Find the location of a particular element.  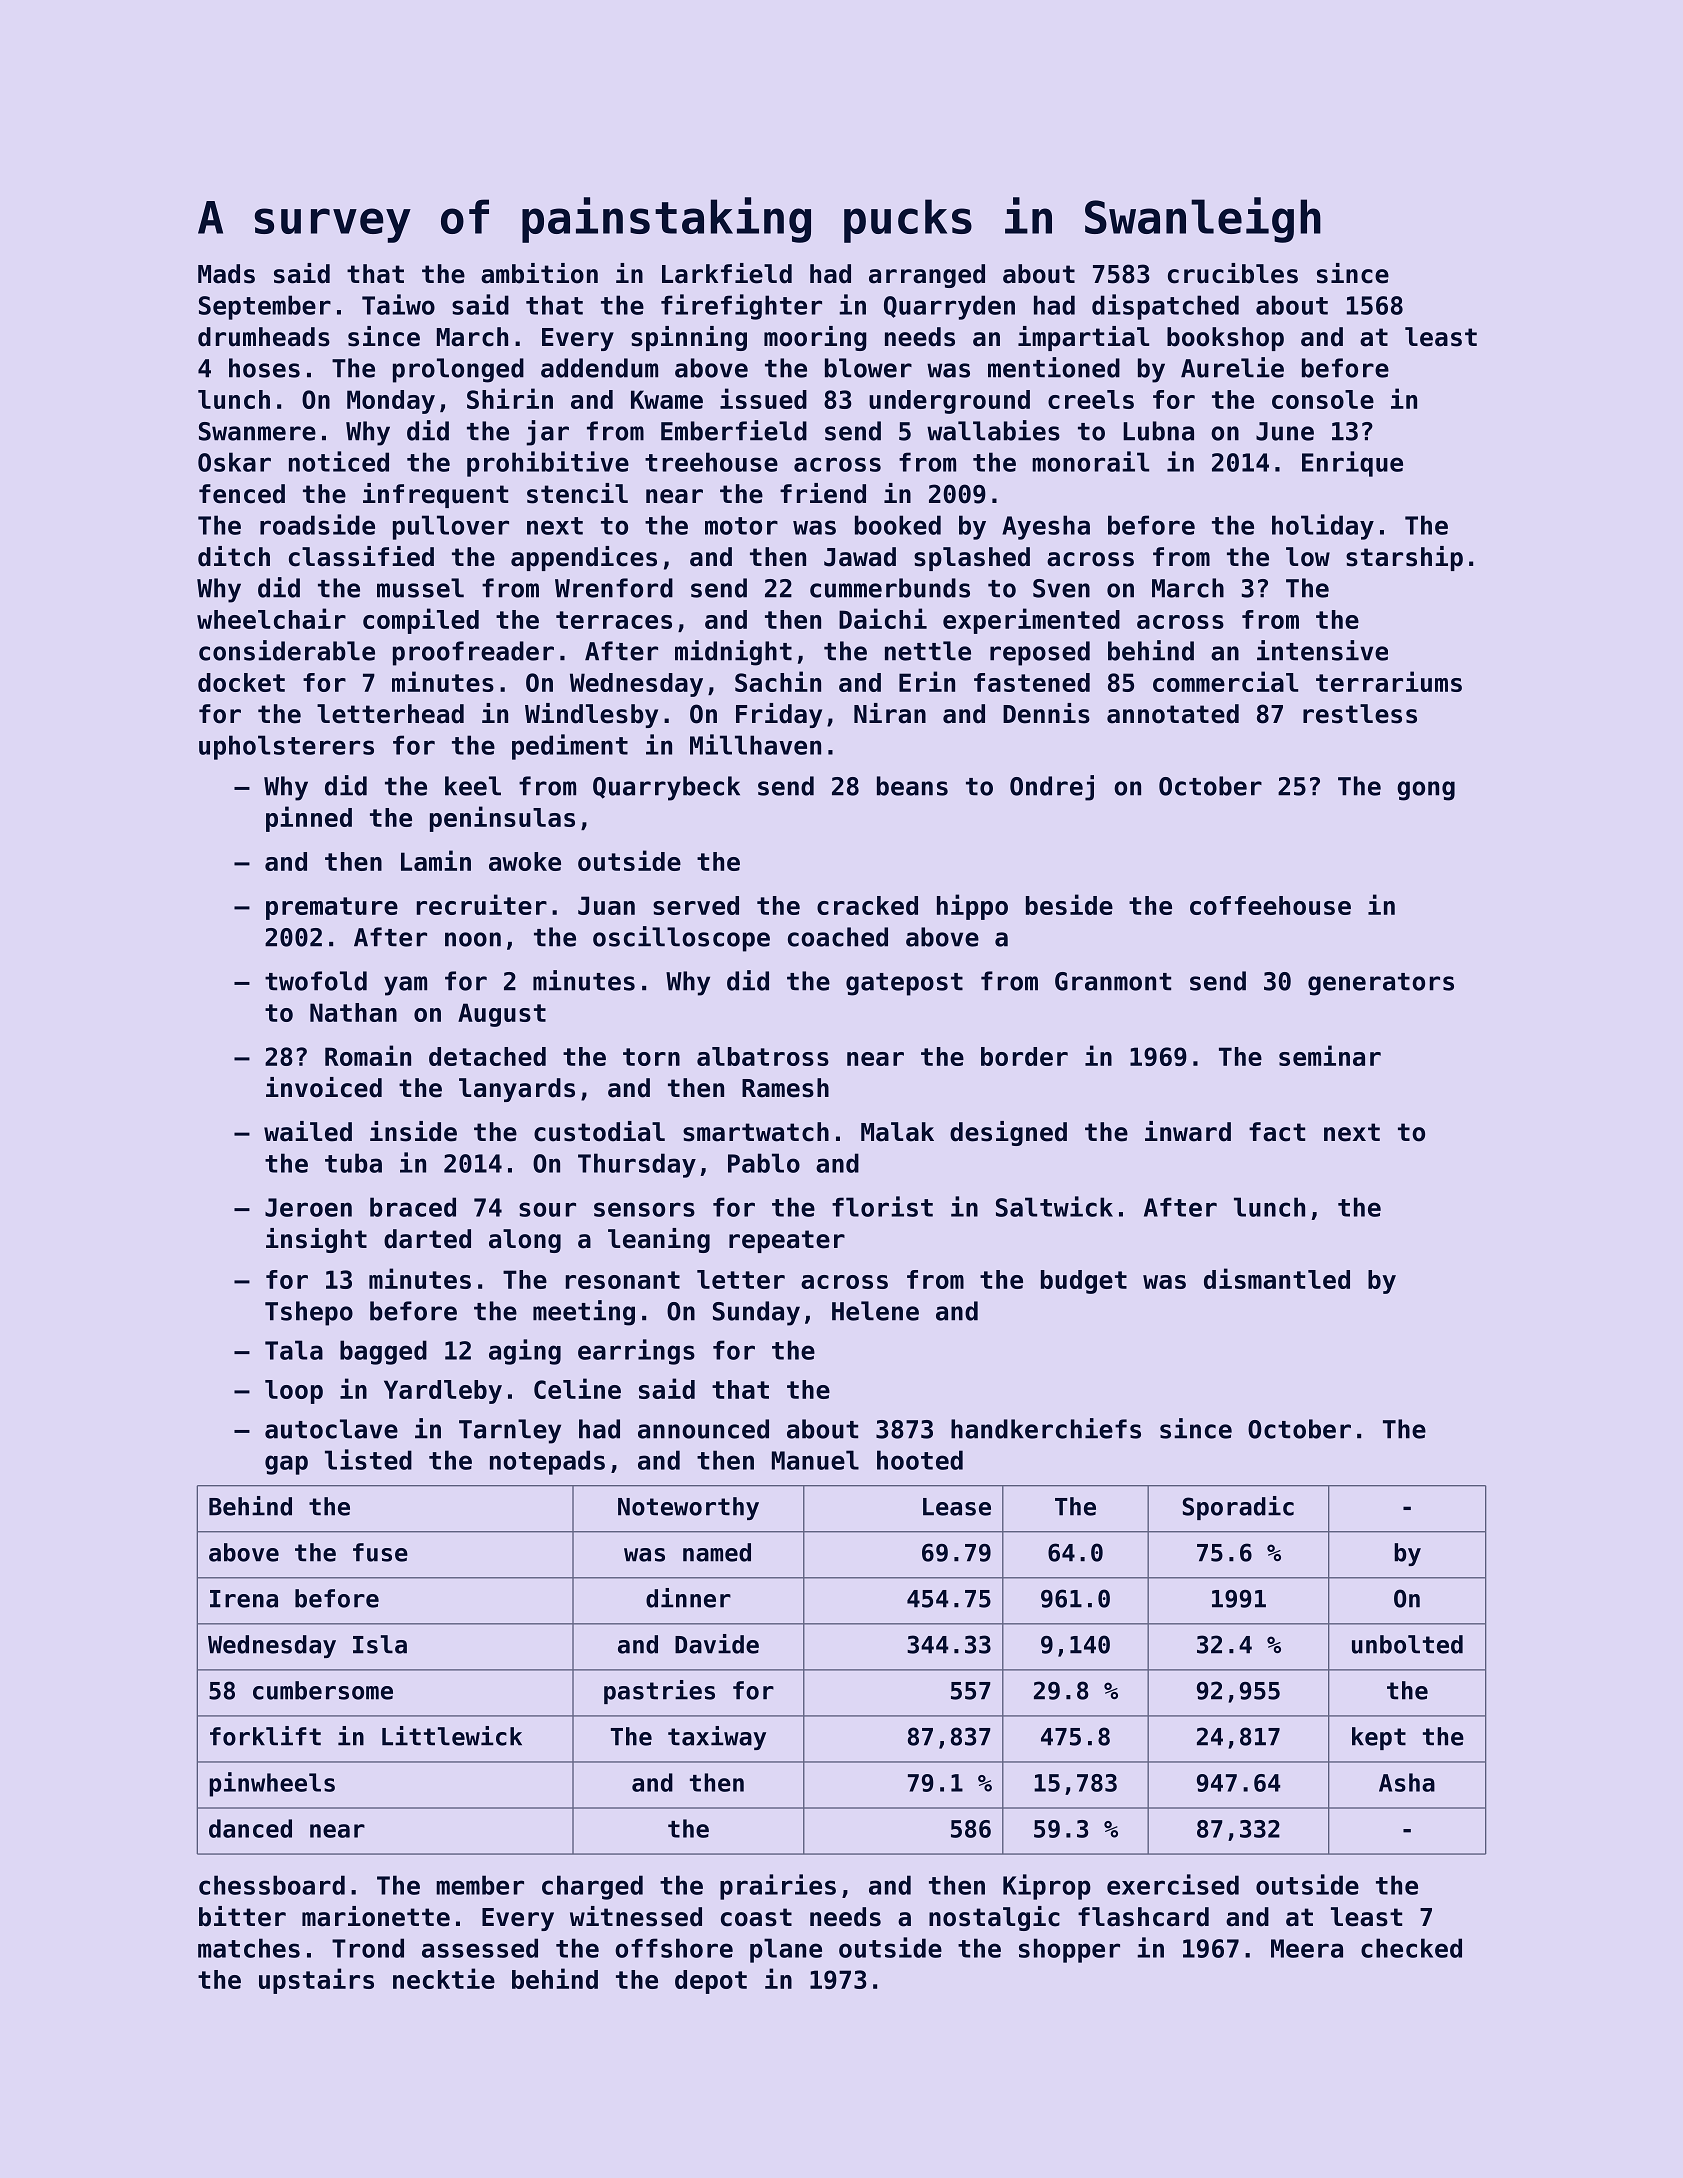

taxiway is located at coordinates (717, 1738).
